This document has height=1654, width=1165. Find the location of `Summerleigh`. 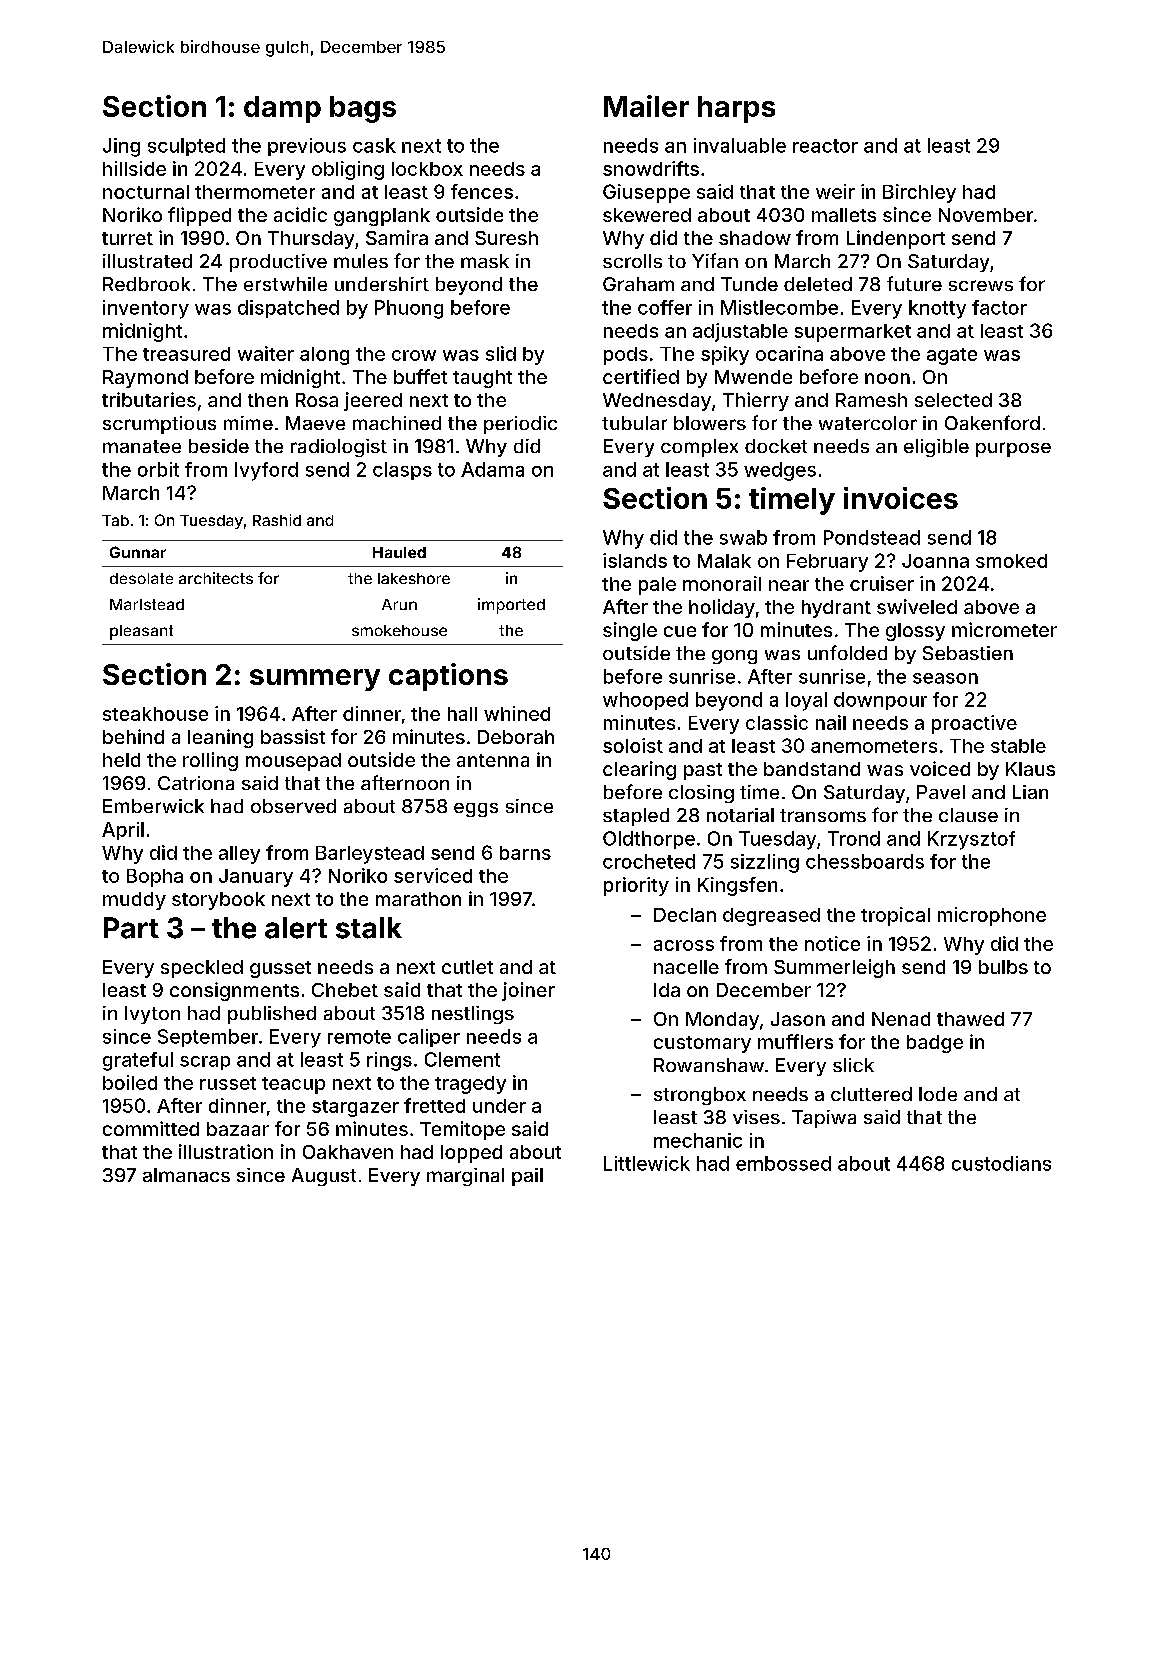

Summerleigh is located at coordinates (834, 968).
